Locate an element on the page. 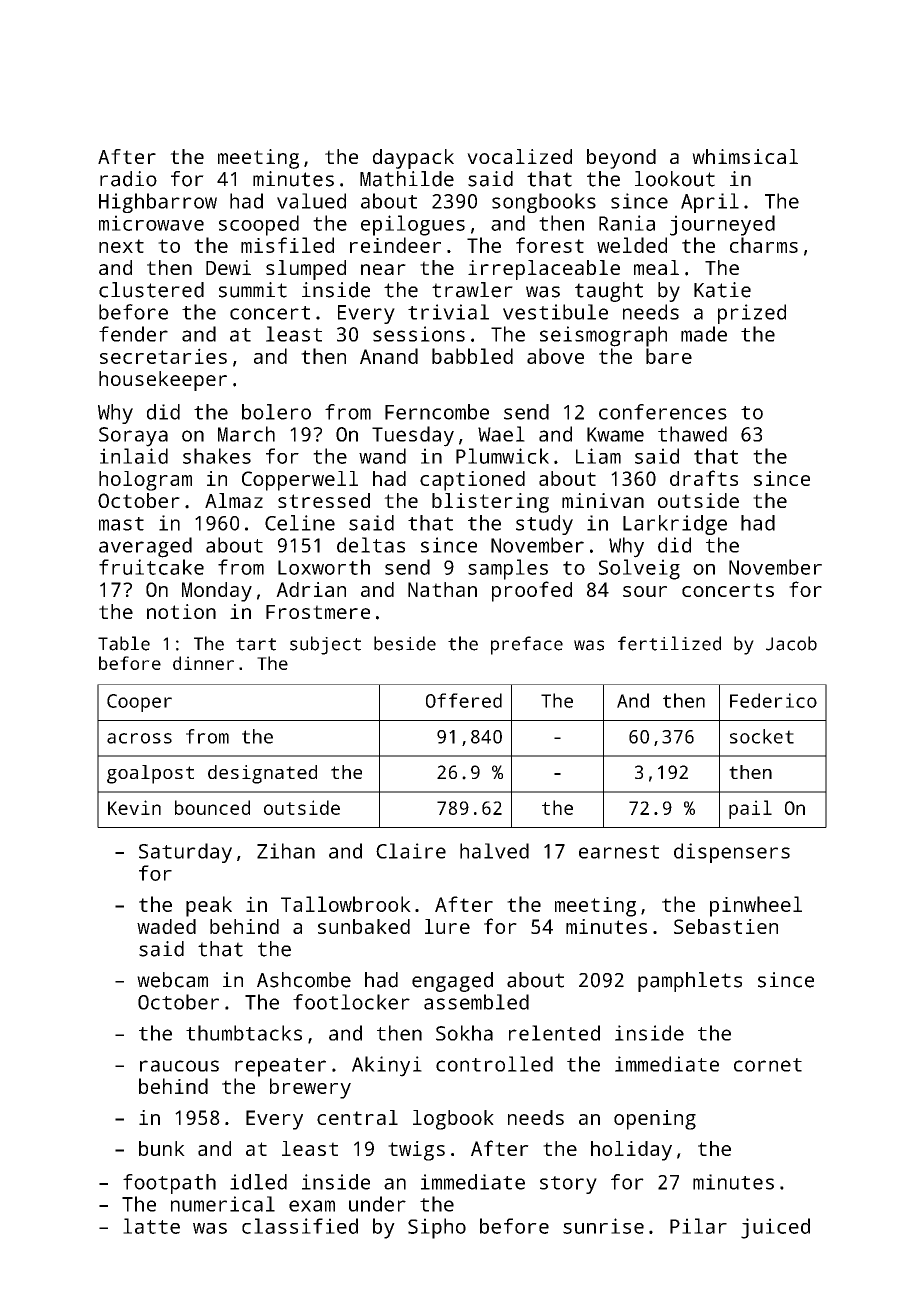  Sipho is located at coordinates (437, 1228).
